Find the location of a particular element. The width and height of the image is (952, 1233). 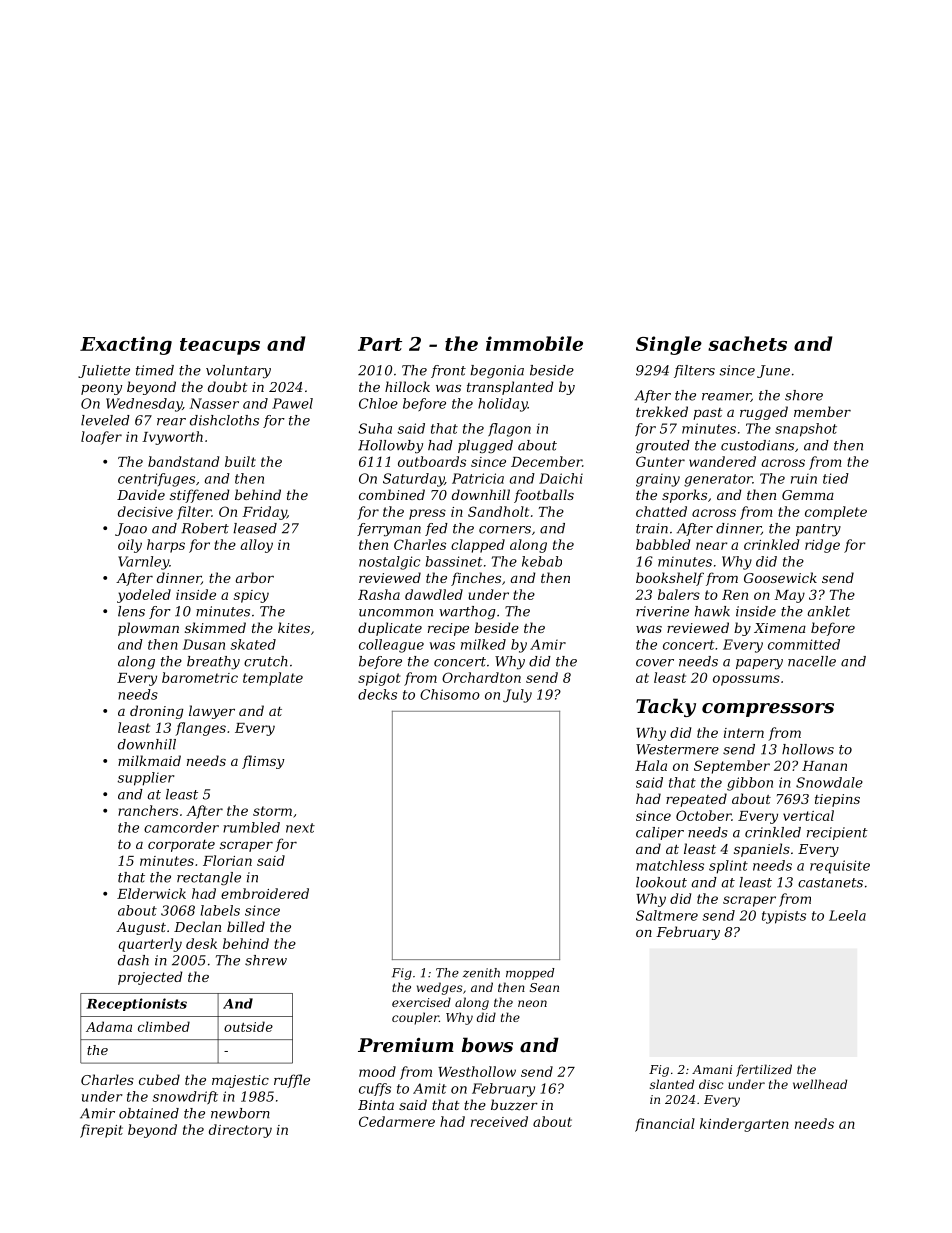

tied is located at coordinates (836, 478).
